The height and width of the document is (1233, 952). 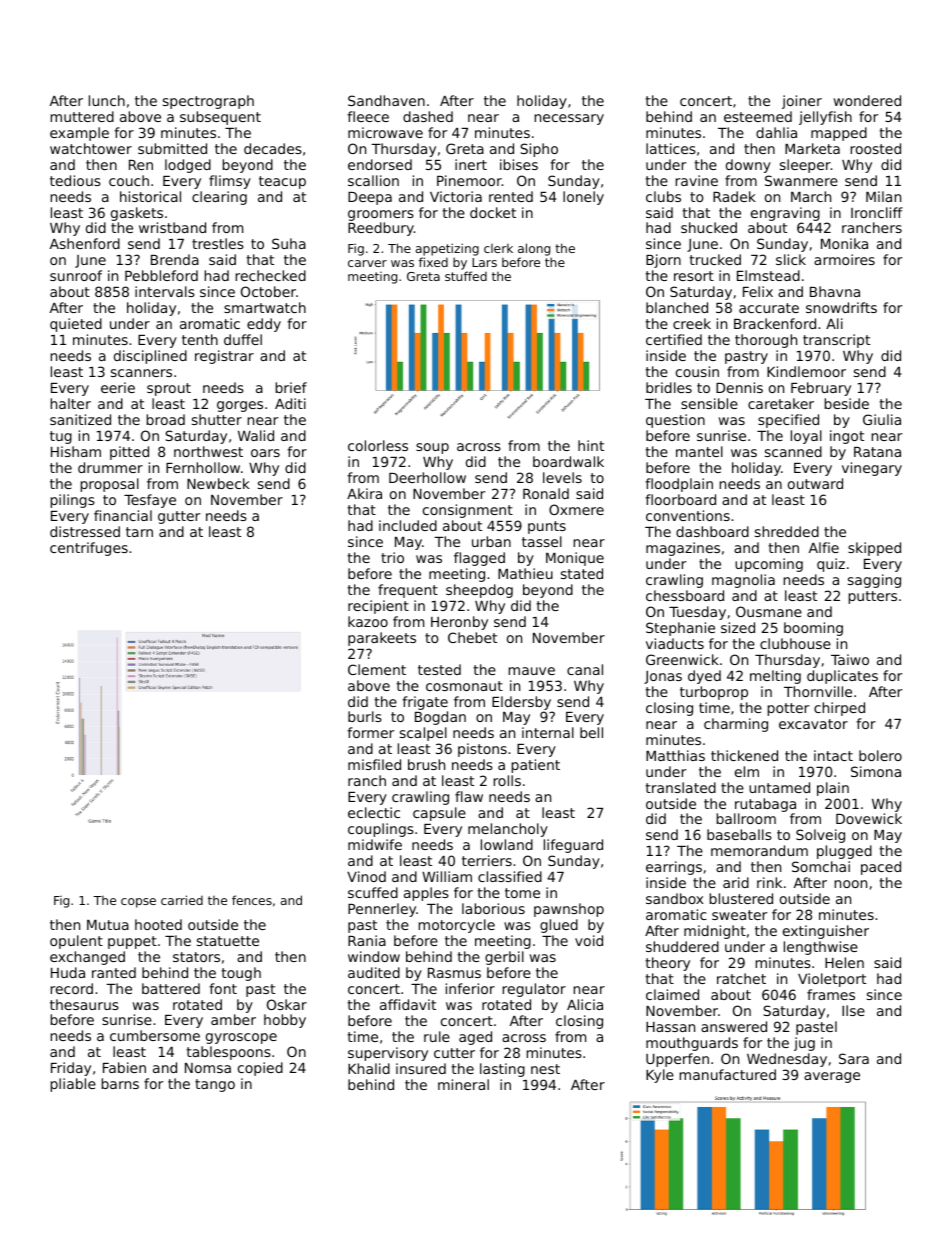 I want to click on centrifuges, so click(x=89, y=549).
